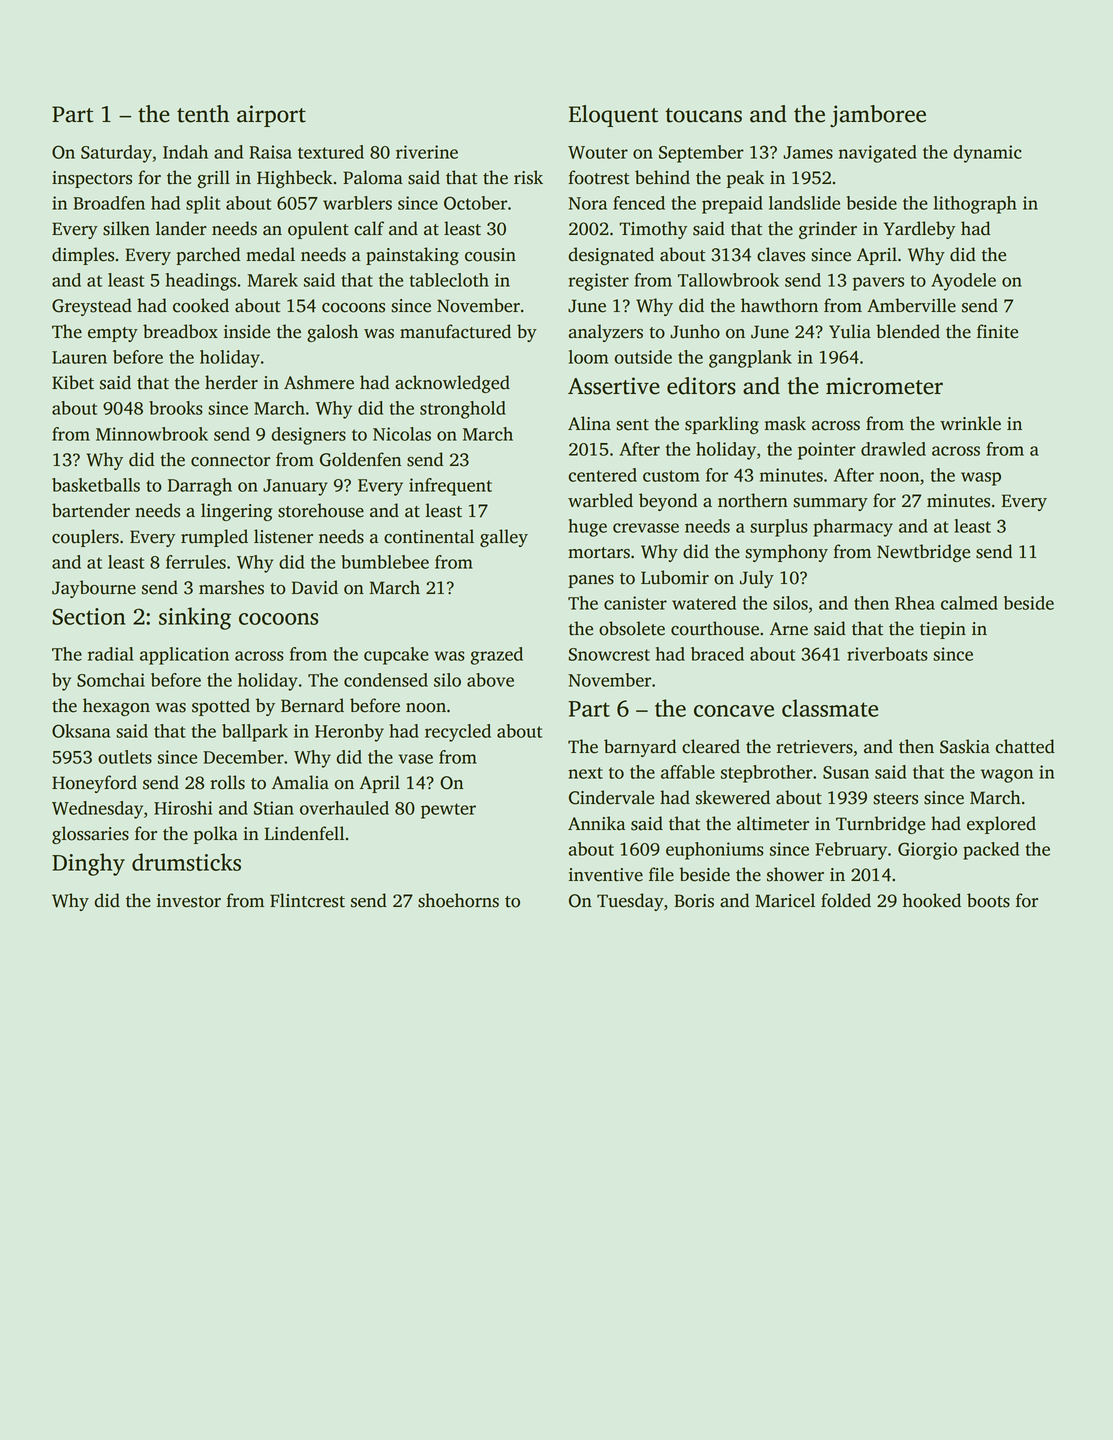 Image resolution: width=1113 pixels, height=1440 pixels. Describe the element at coordinates (643, 357) in the document. I see `outside` at that location.
